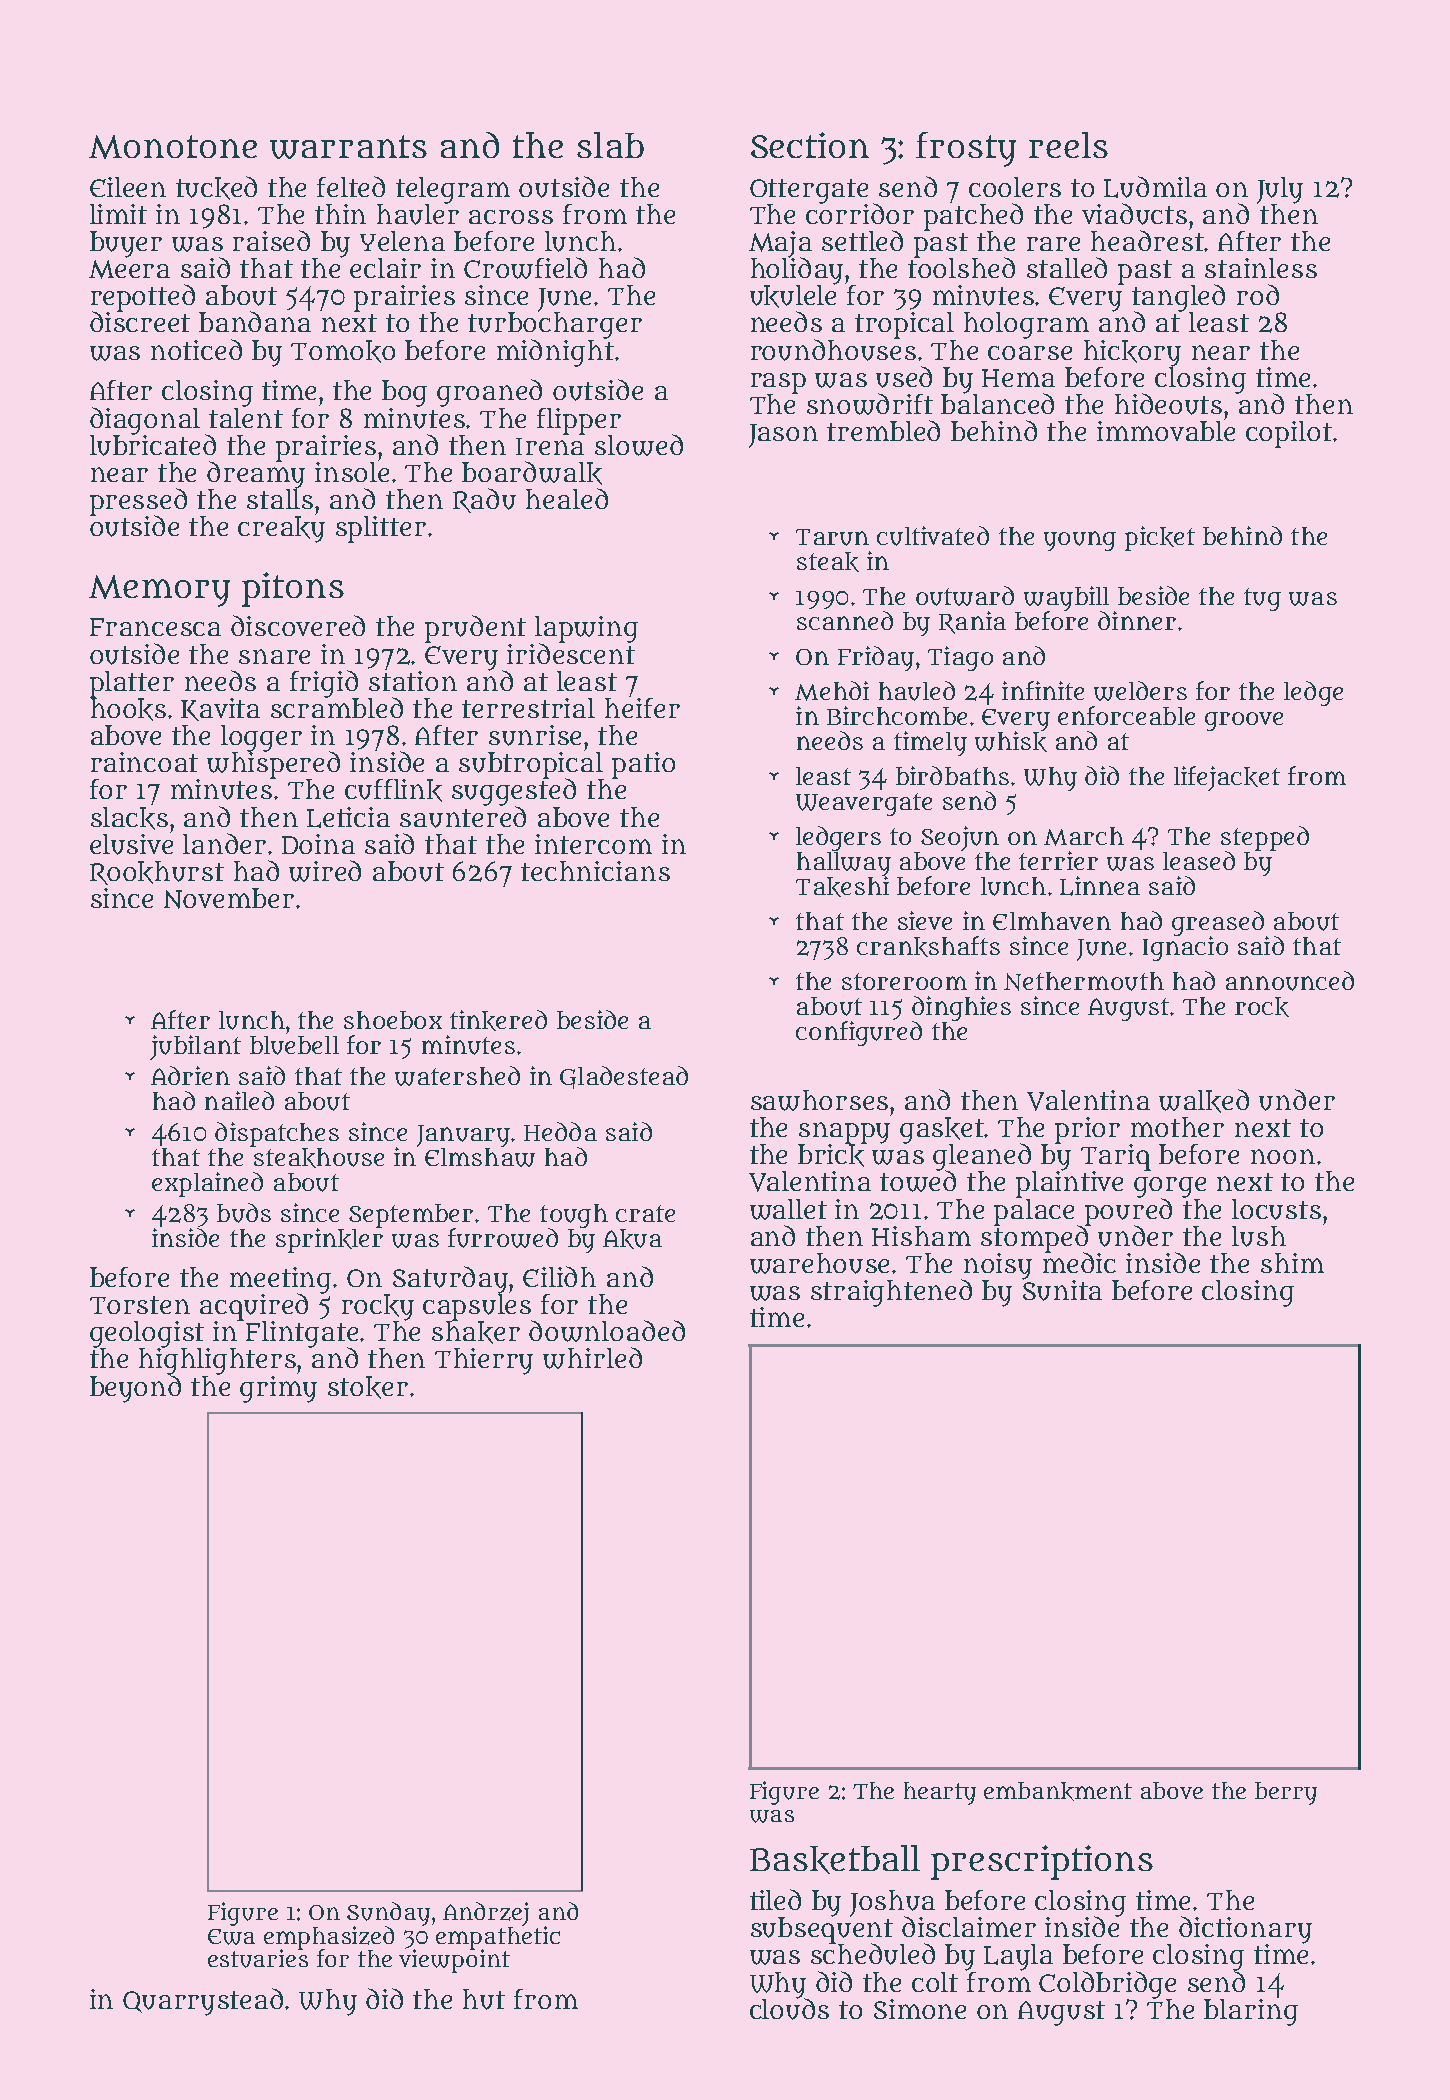 The height and width of the screenshot is (2100, 1450). I want to click on prior, so click(1087, 1130).
